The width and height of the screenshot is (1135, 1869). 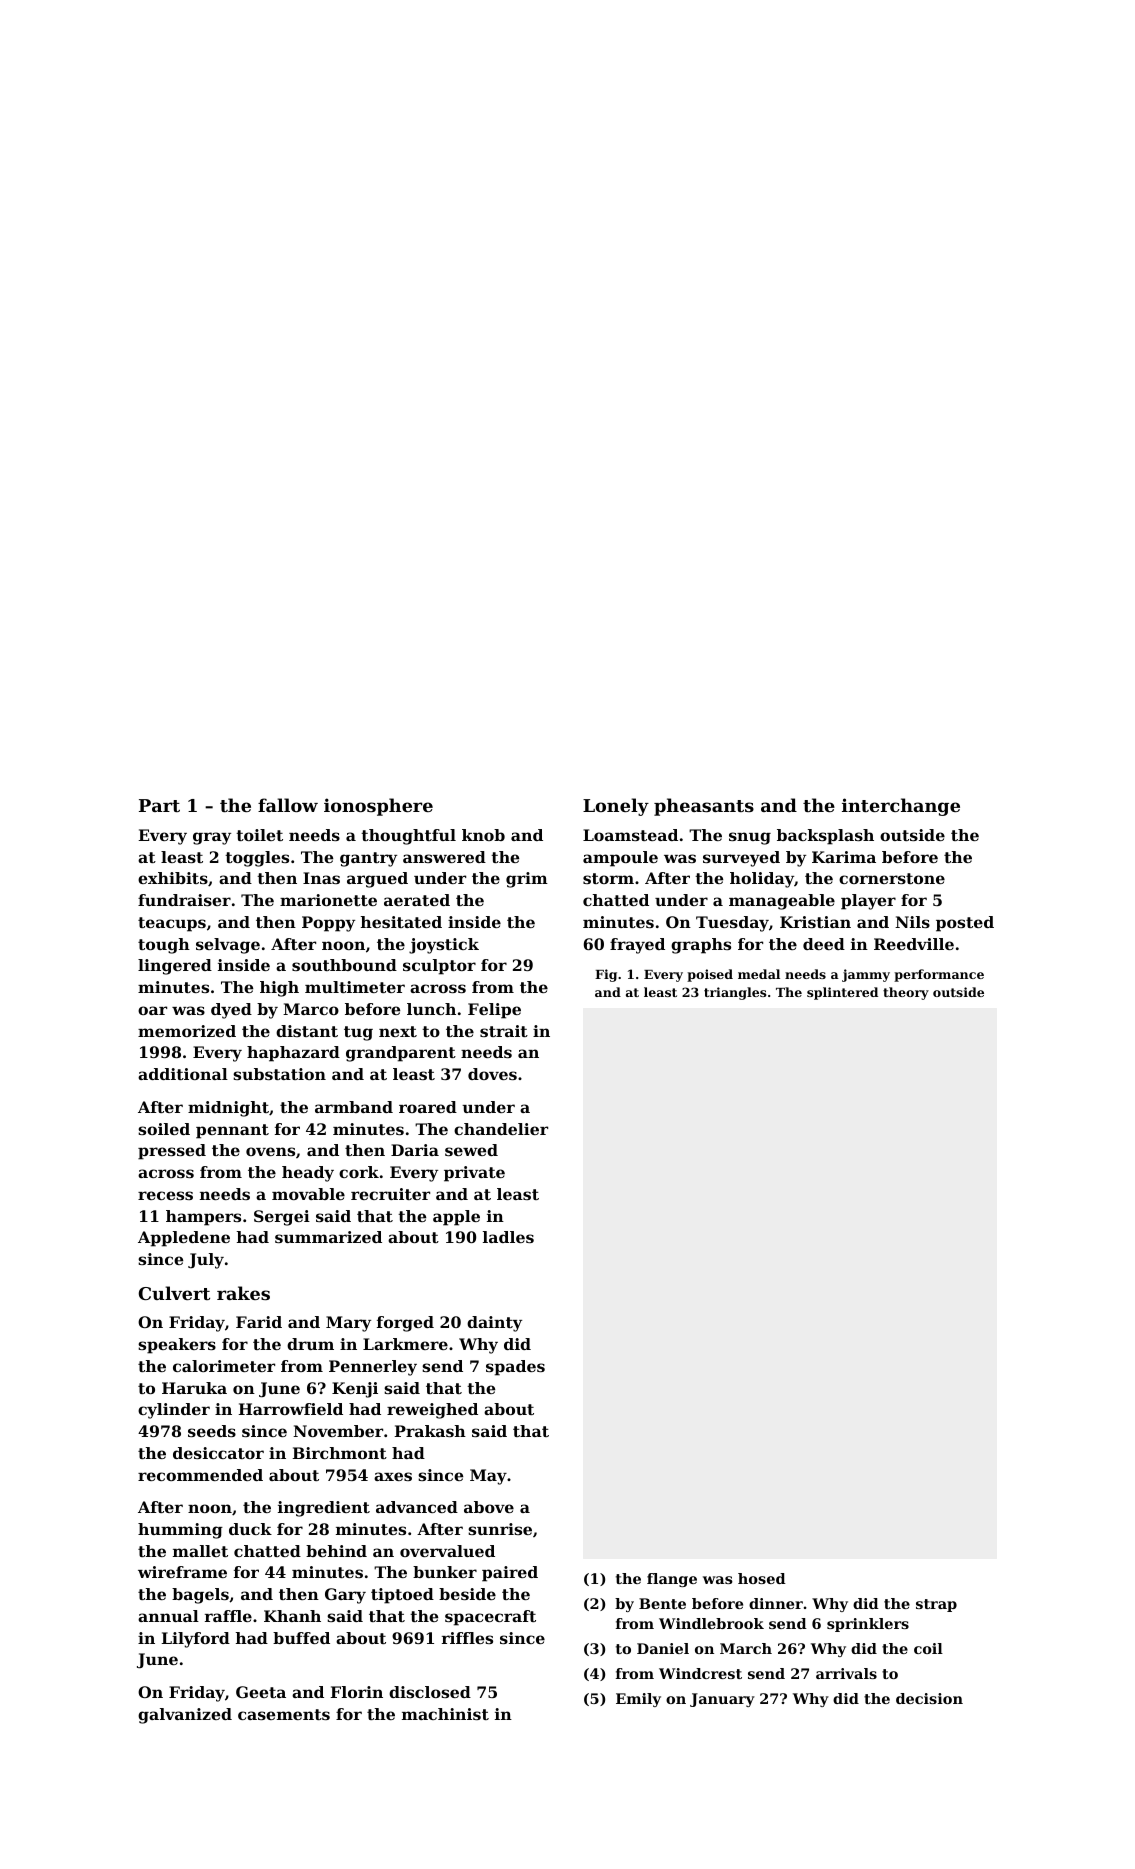 I want to click on fallow, so click(x=288, y=805).
